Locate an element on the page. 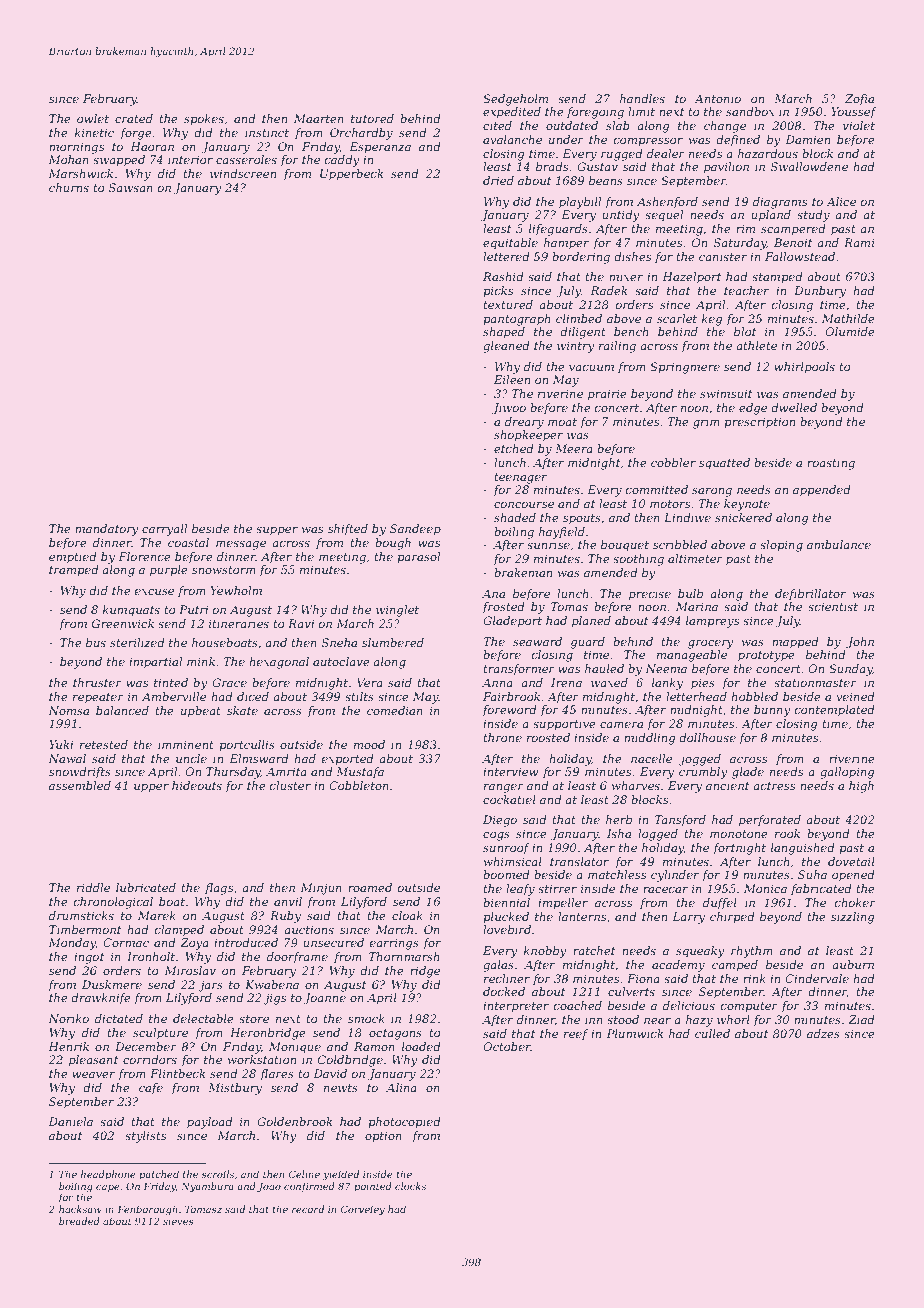 The height and width of the image is (1308, 924). cited is located at coordinates (497, 125).
